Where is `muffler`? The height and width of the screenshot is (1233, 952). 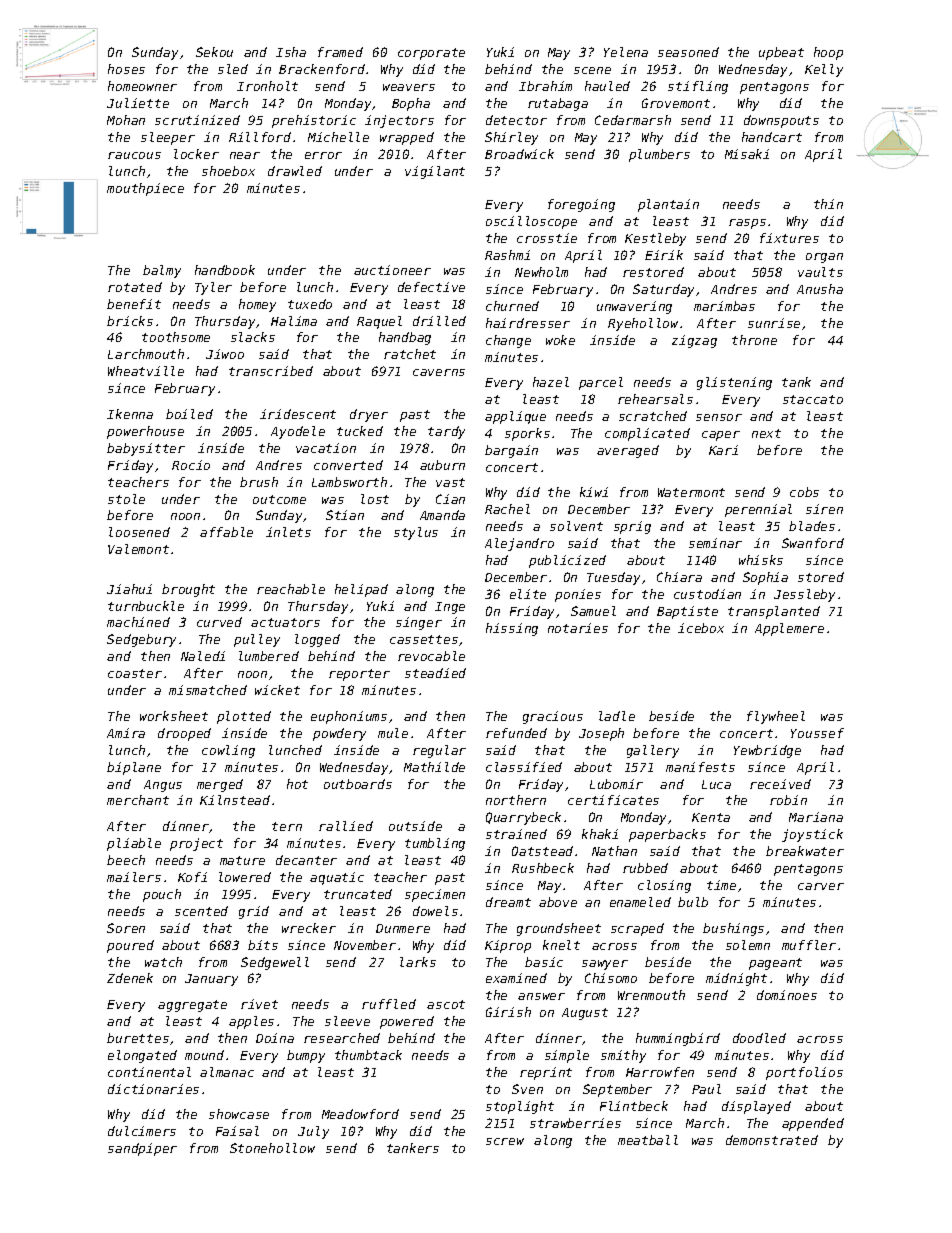 muffler is located at coordinates (809, 945).
